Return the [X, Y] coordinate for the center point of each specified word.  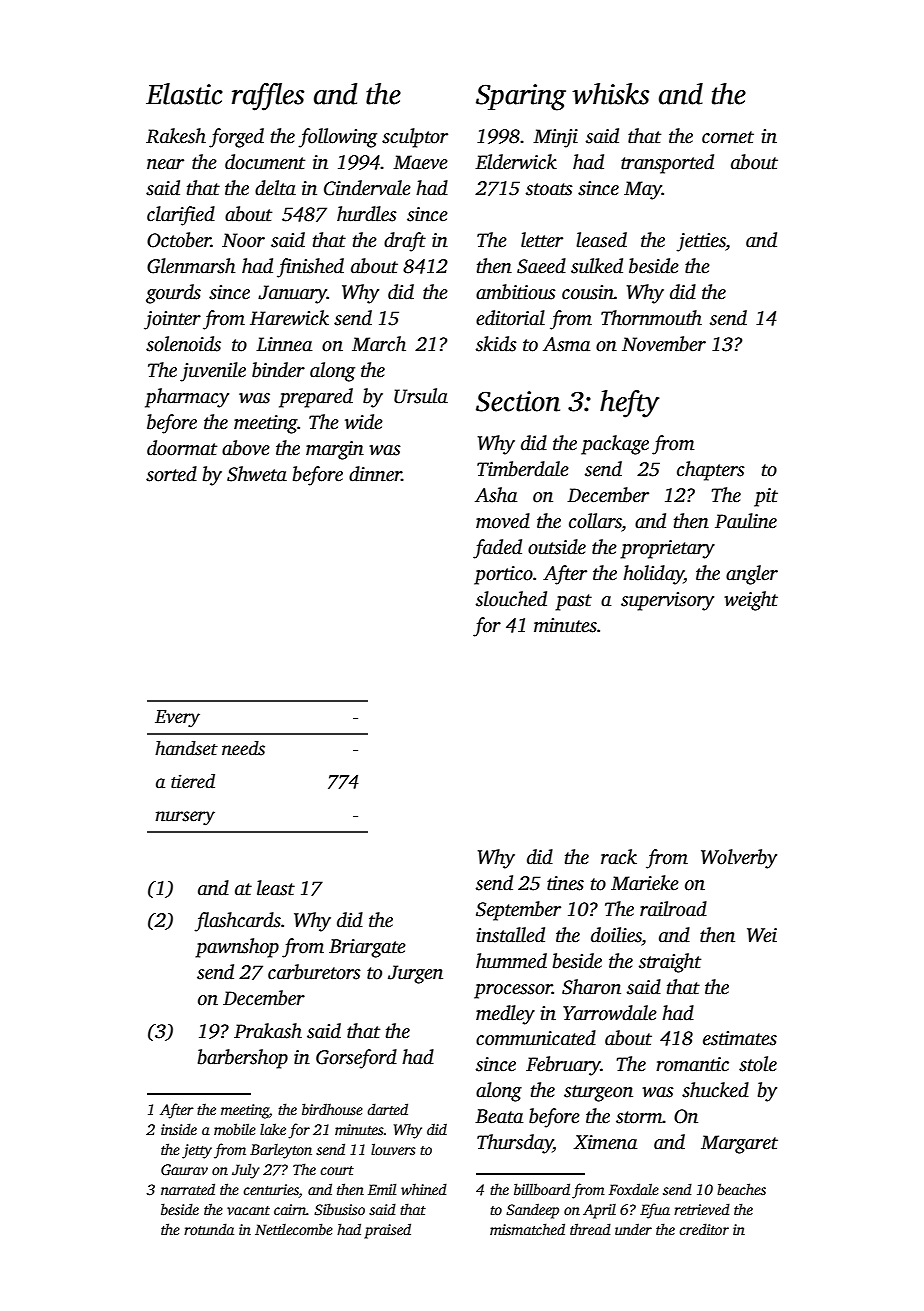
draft [405, 242]
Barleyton [281, 1151]
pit [766, 497]
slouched [511, 599]
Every [177, 719]
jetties [701, 242]
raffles [268, 97]
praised [387, 1231]
